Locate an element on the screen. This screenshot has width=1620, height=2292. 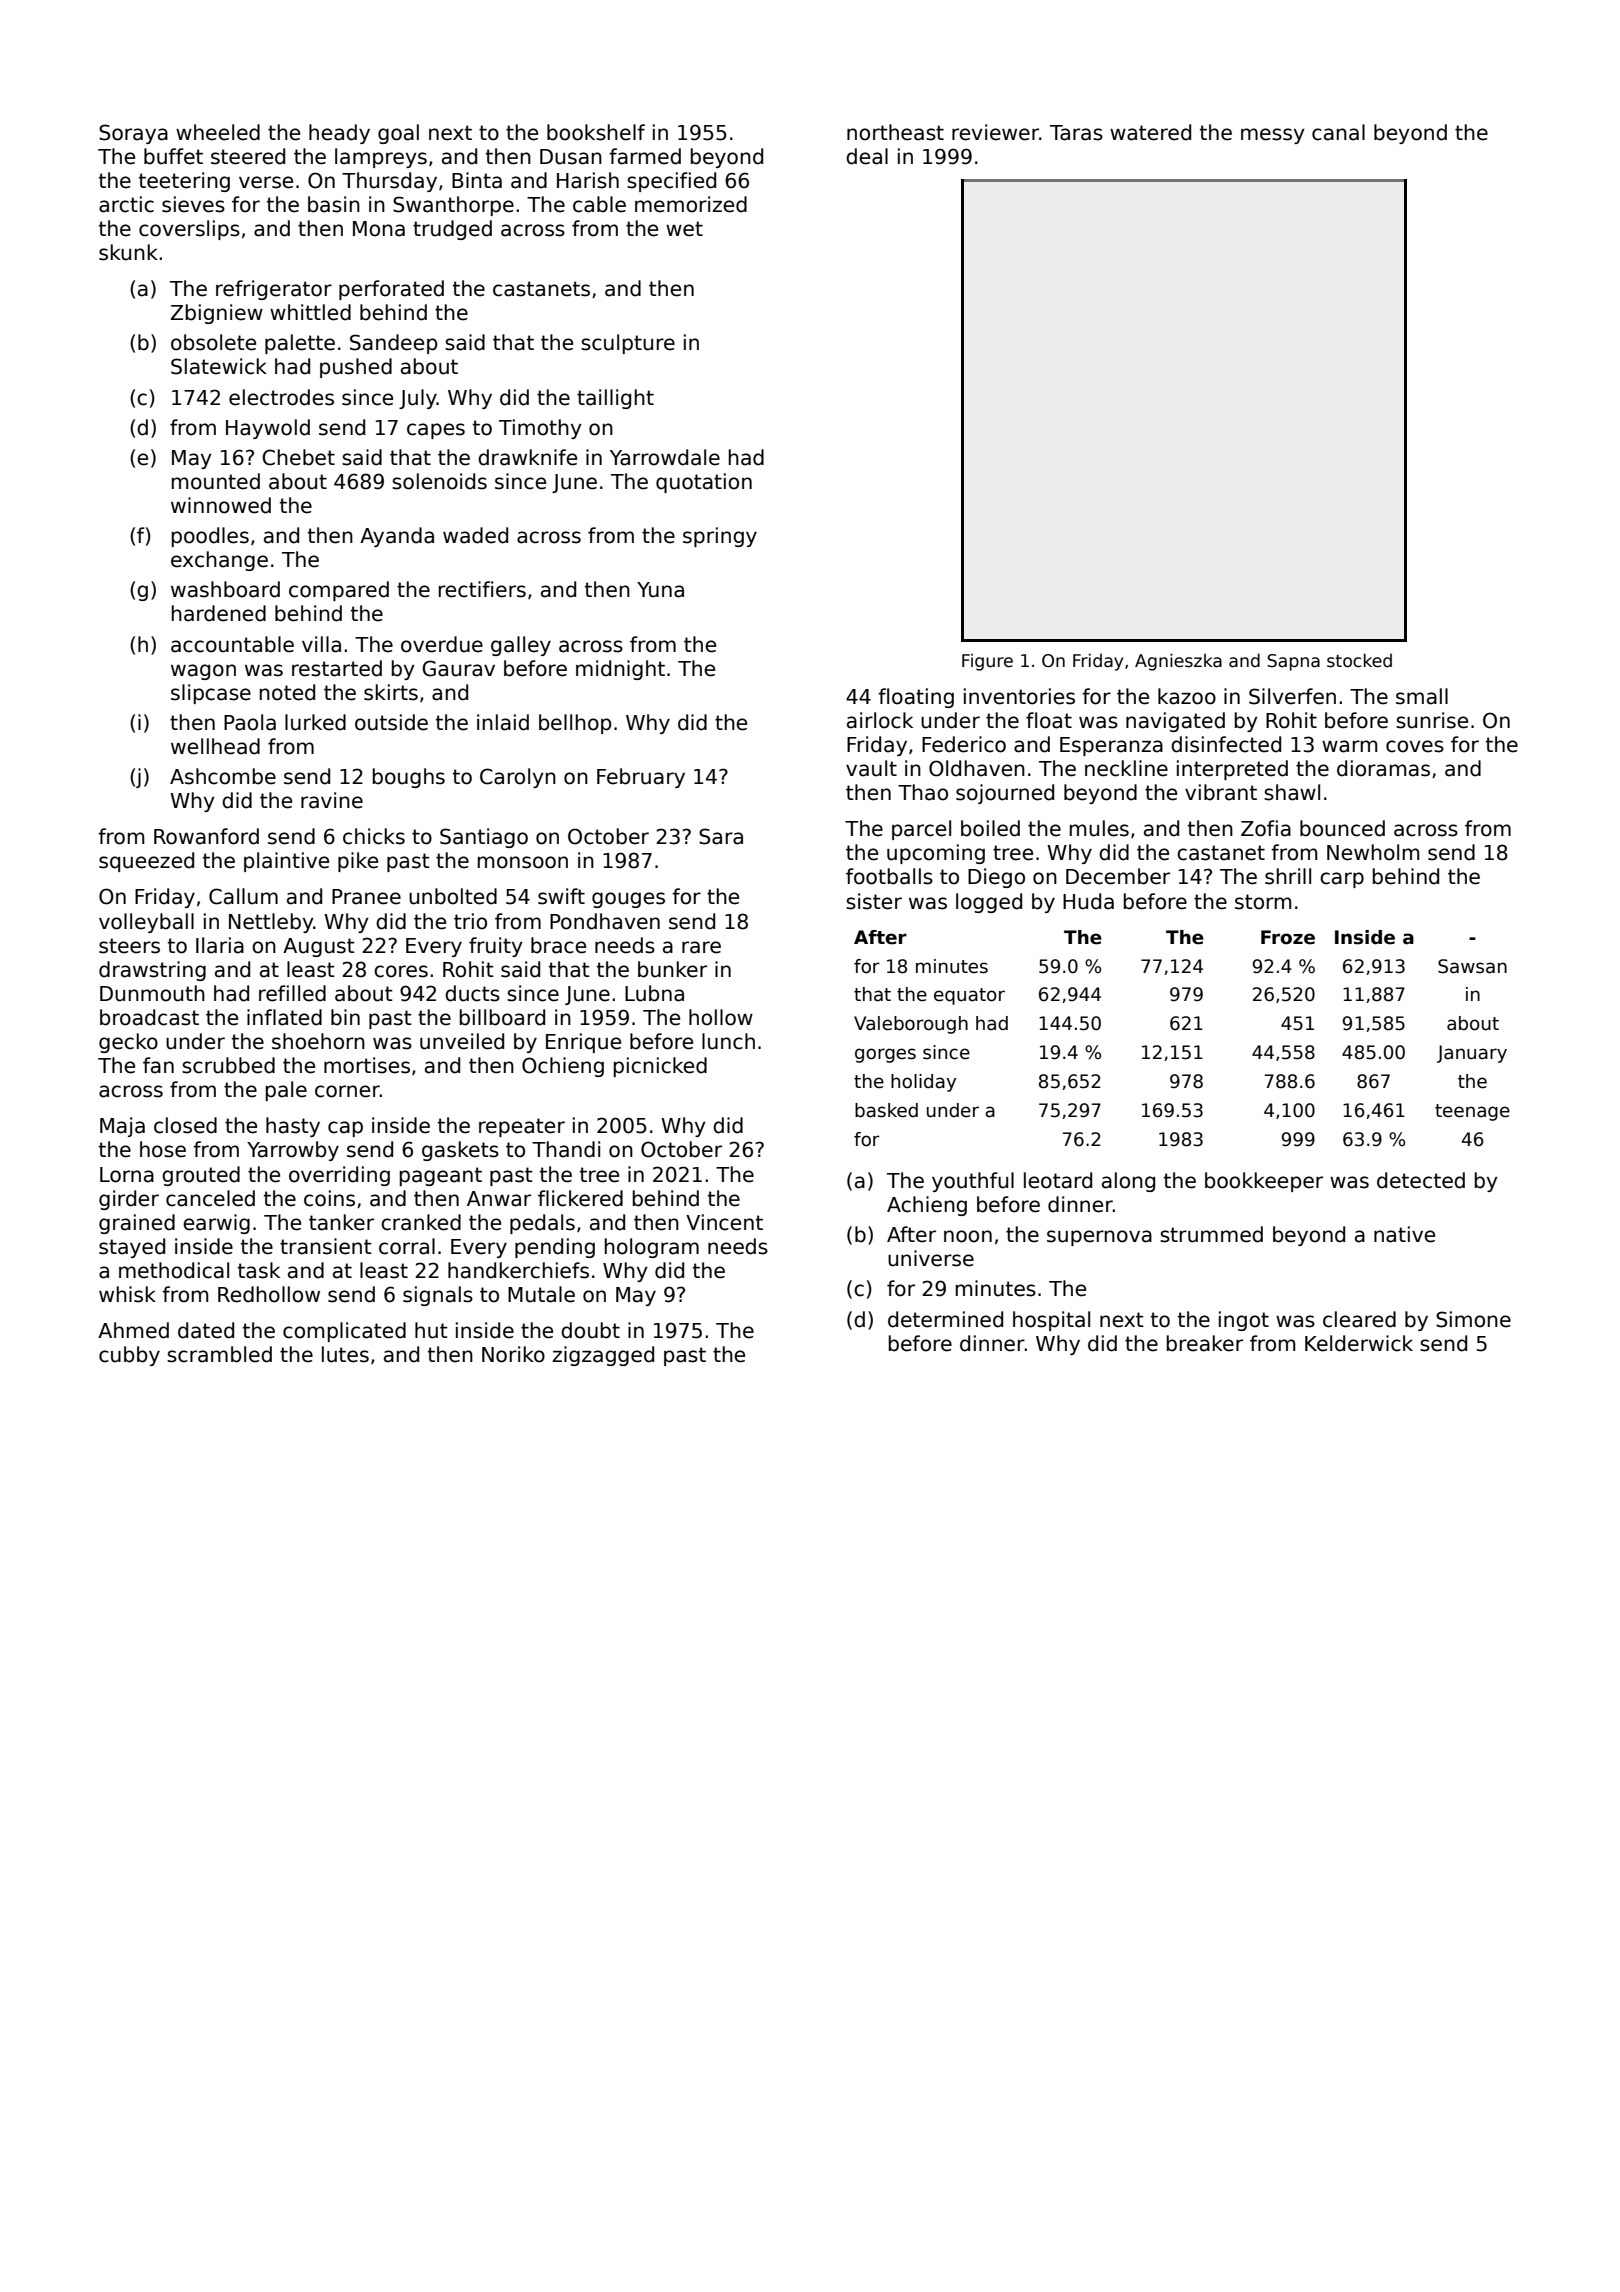
sculpture is located at coordinates (628, 344).
